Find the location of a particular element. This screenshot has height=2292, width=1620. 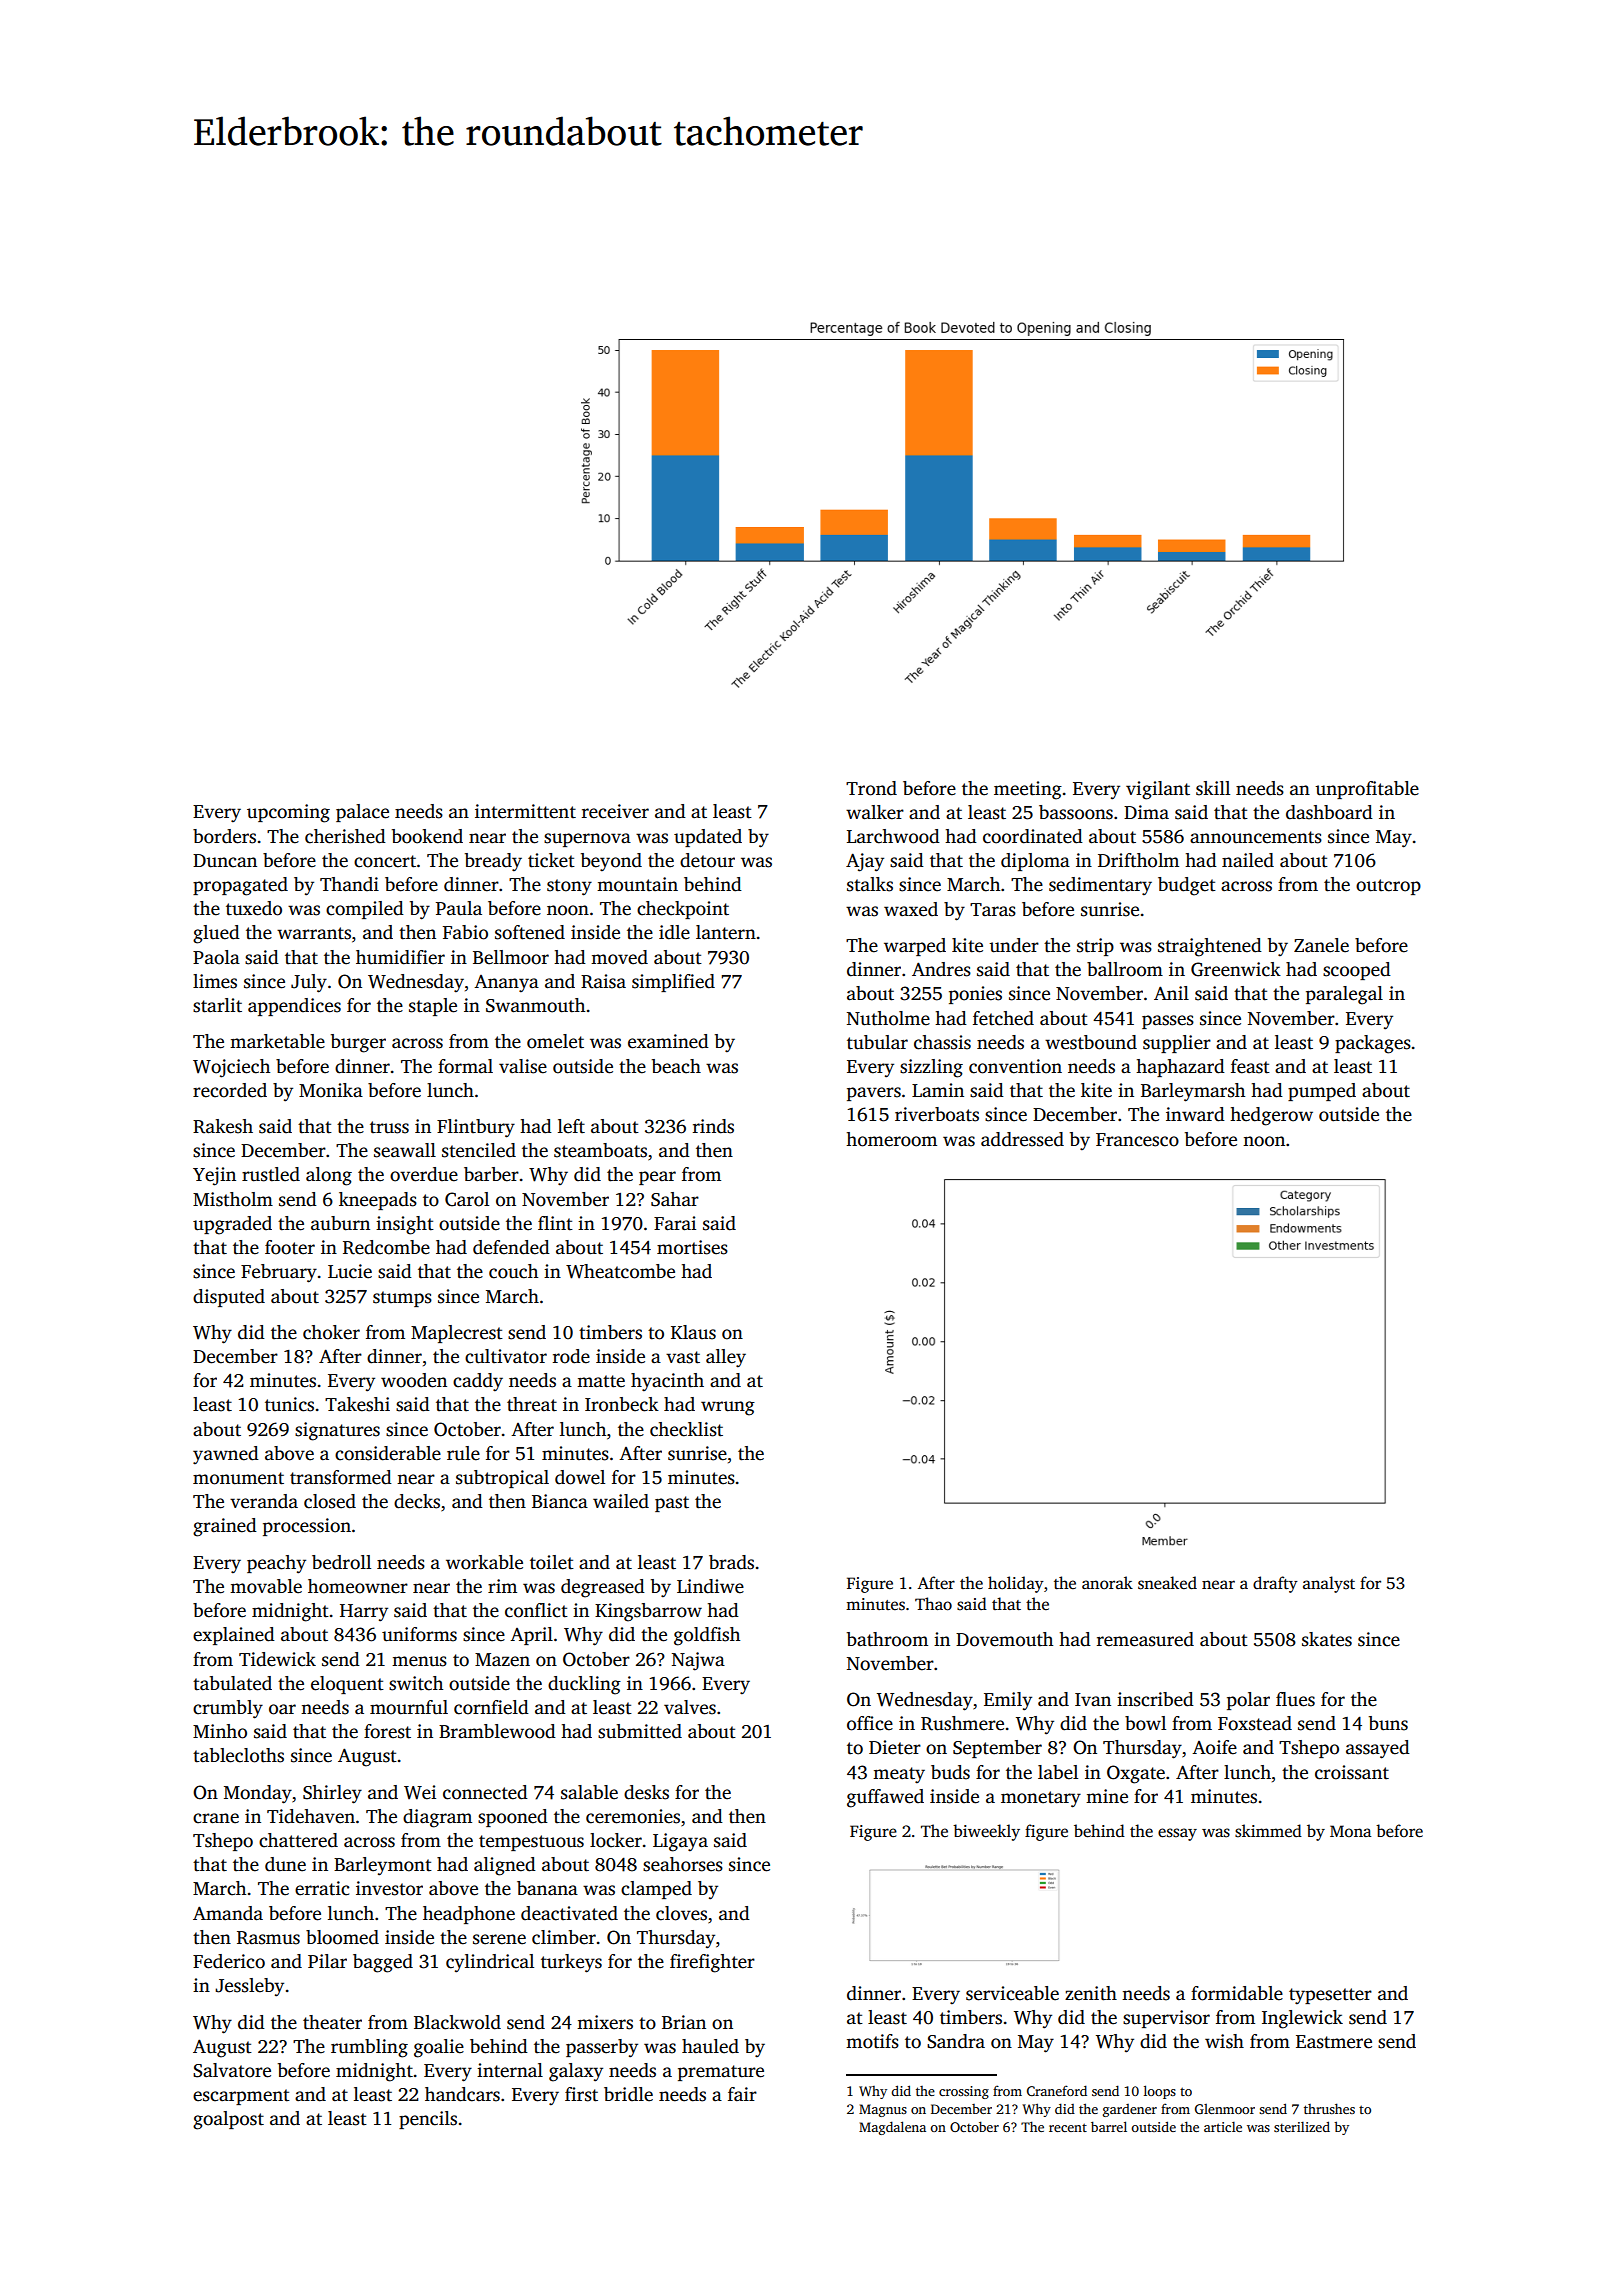

analyst is located at coordinates (1329, 1584).
